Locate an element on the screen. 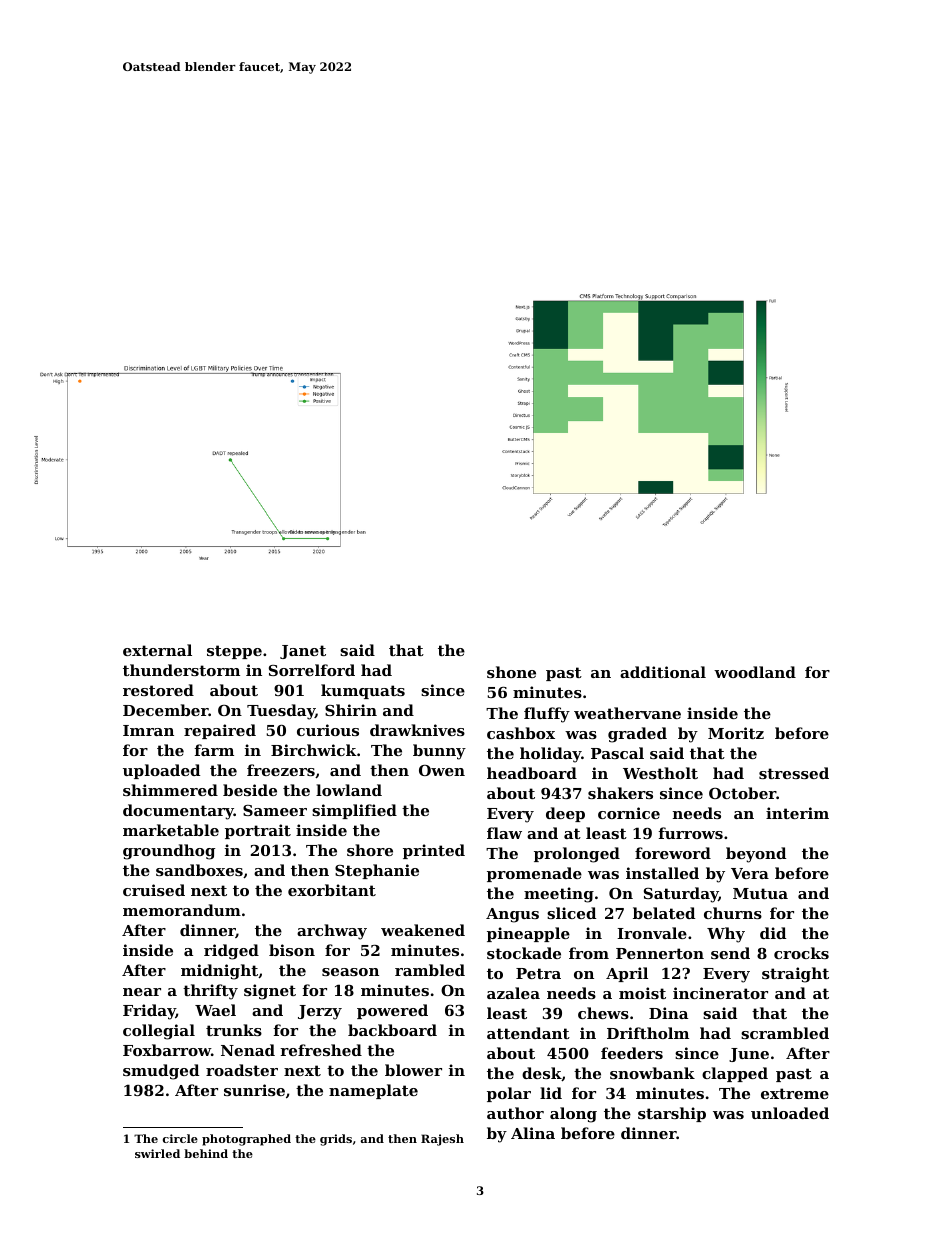  Shirin is located at coordinates (351, 710).
